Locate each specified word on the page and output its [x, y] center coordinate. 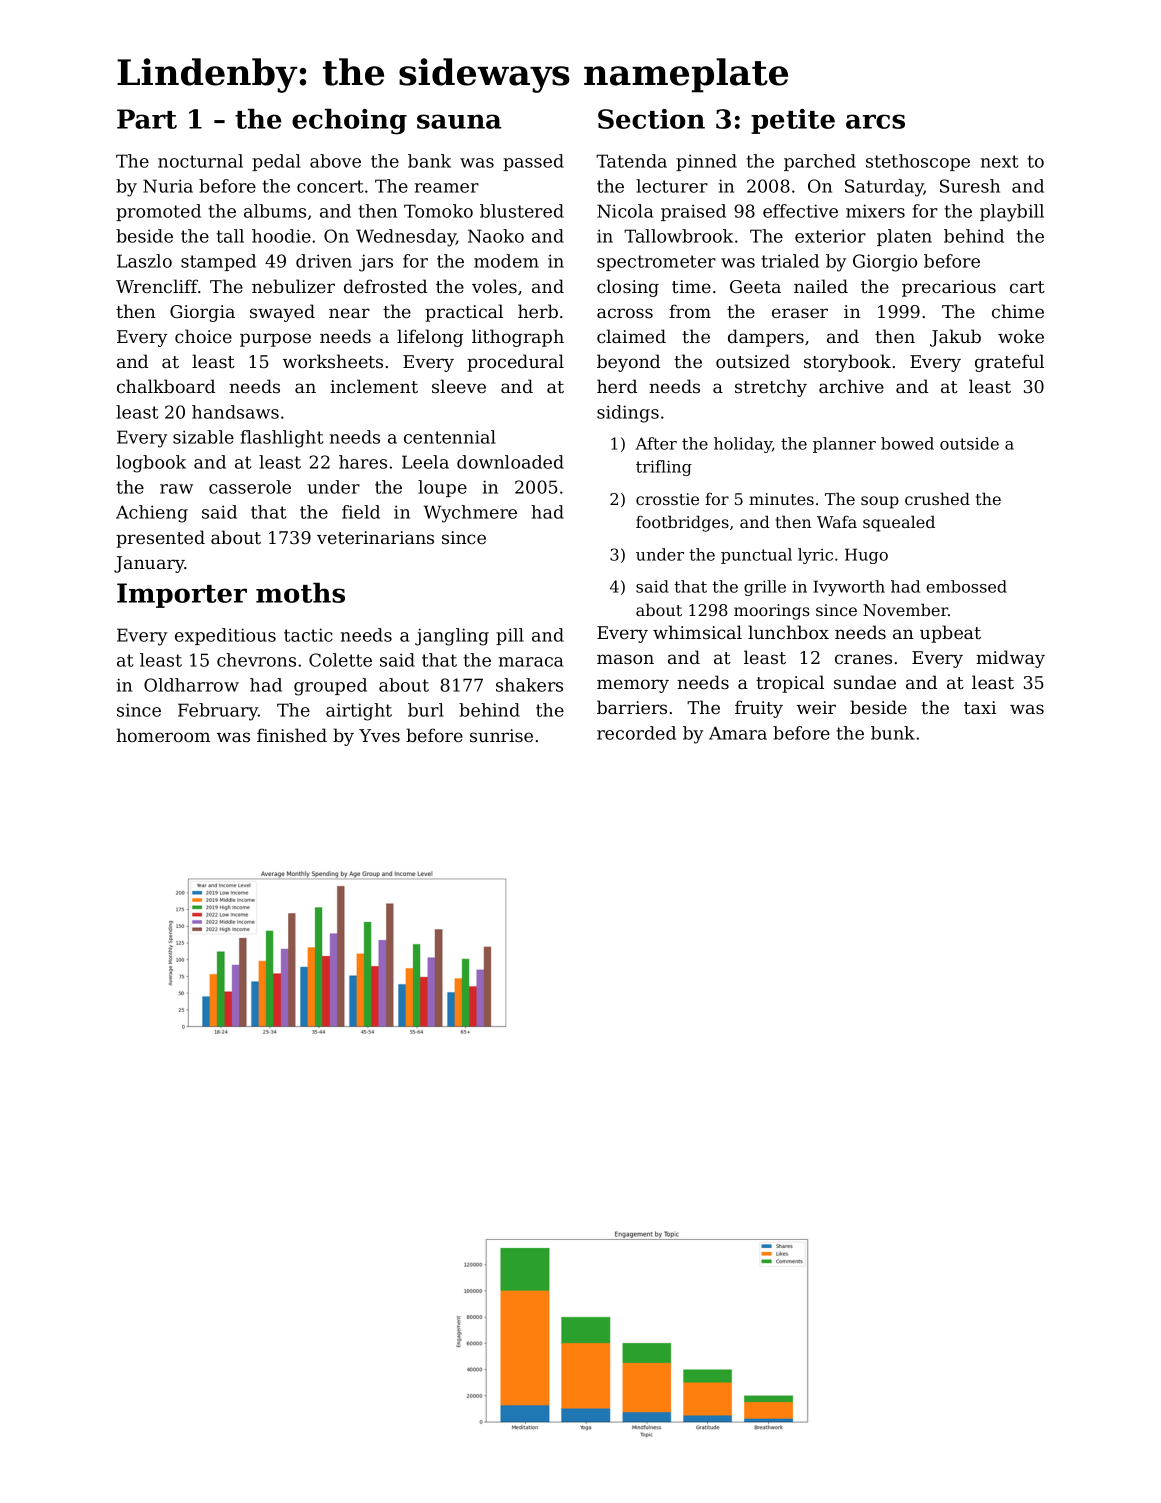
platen [904, 237]
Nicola [625, 211]
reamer [447, 188]
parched [820, 162]
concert [330, 186]
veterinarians [375, 537]
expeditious [225, 636]
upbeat [950, 634]
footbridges [682, 523]
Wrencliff [157, 286]
